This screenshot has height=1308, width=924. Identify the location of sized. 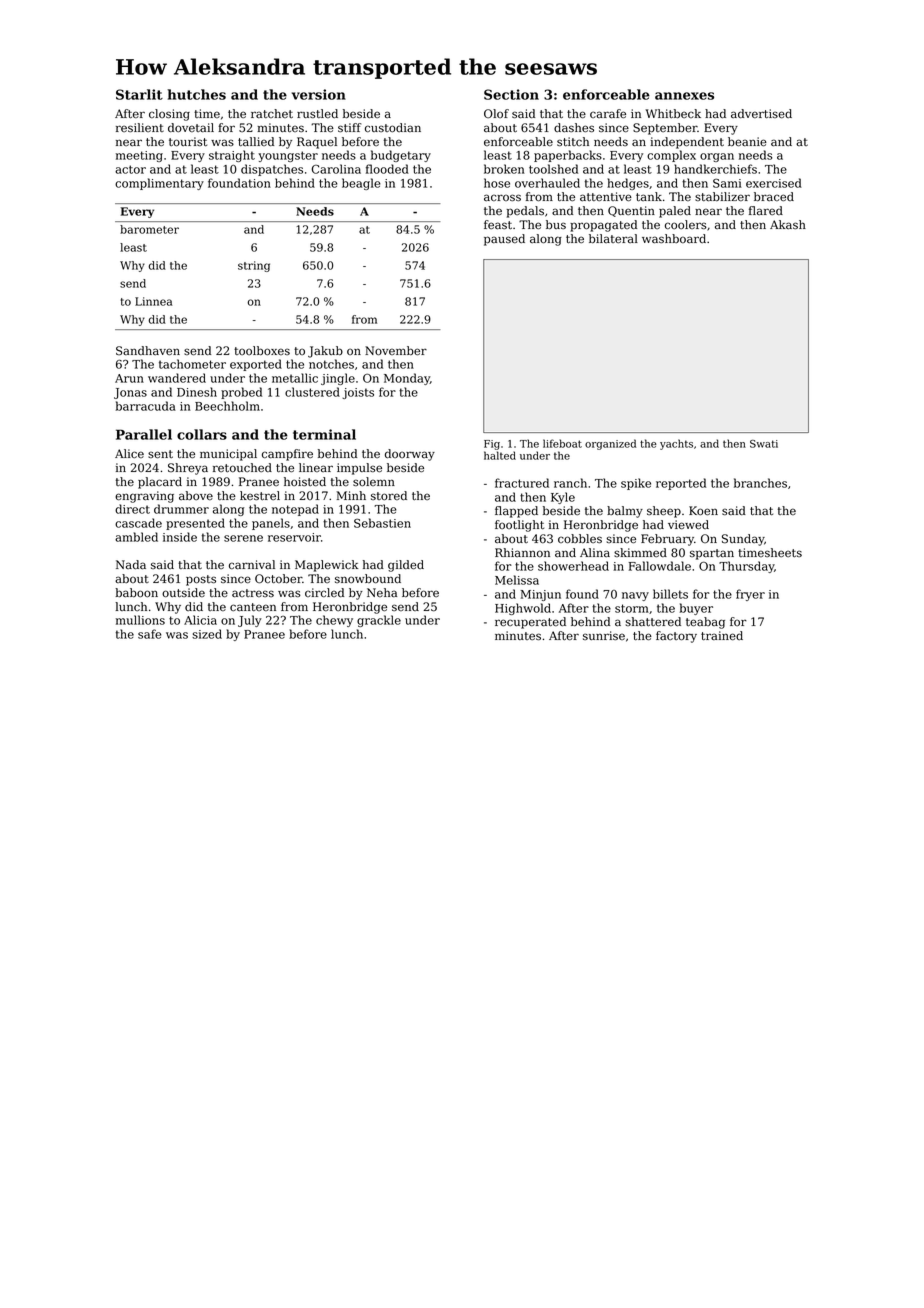
(207, 634).
